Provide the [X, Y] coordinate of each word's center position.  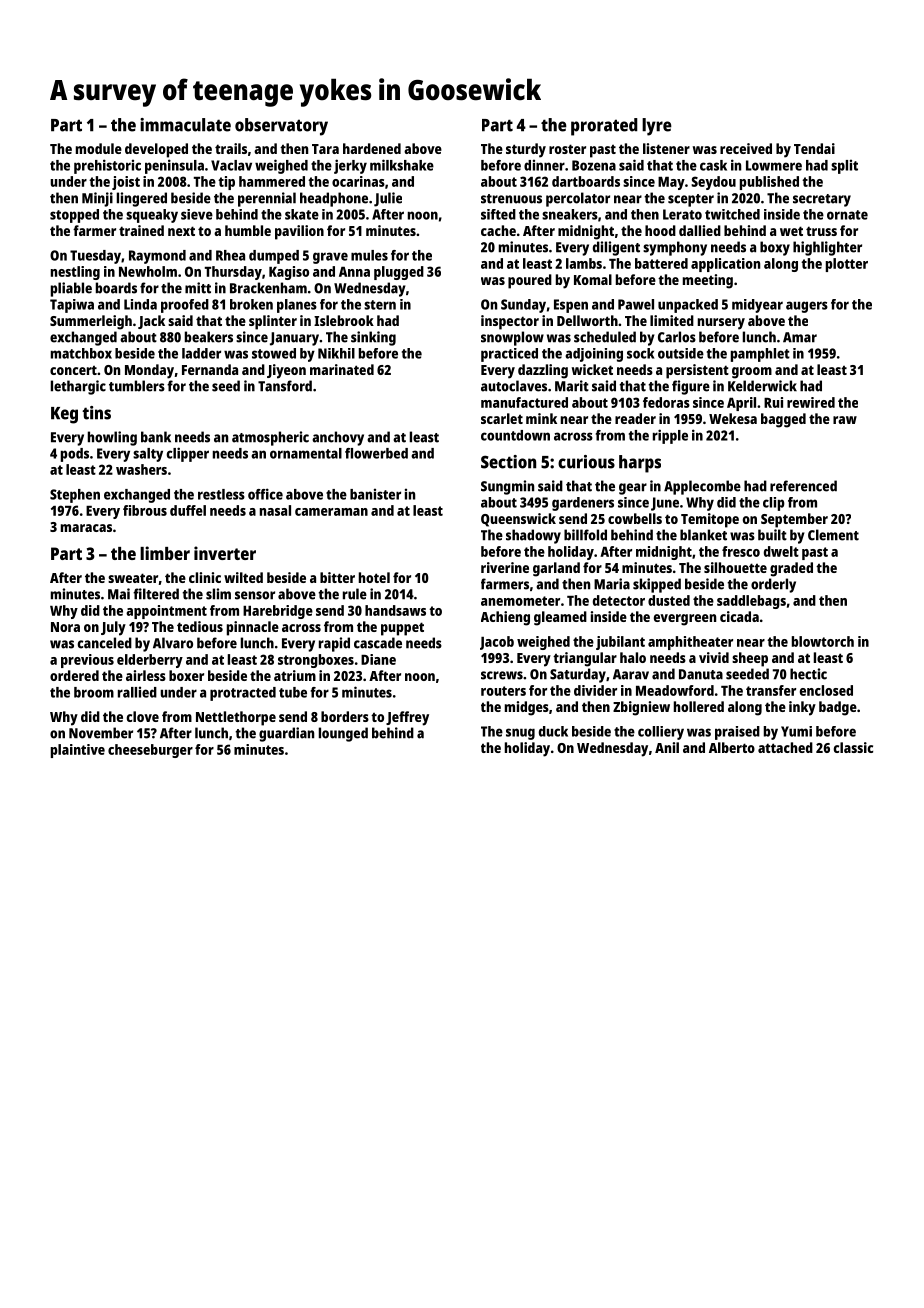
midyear [757, 306]
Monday [149, 371]
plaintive [78, 751]
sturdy [526, 150]
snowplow [512, 338]
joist [126, 183]
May [671, 183]
